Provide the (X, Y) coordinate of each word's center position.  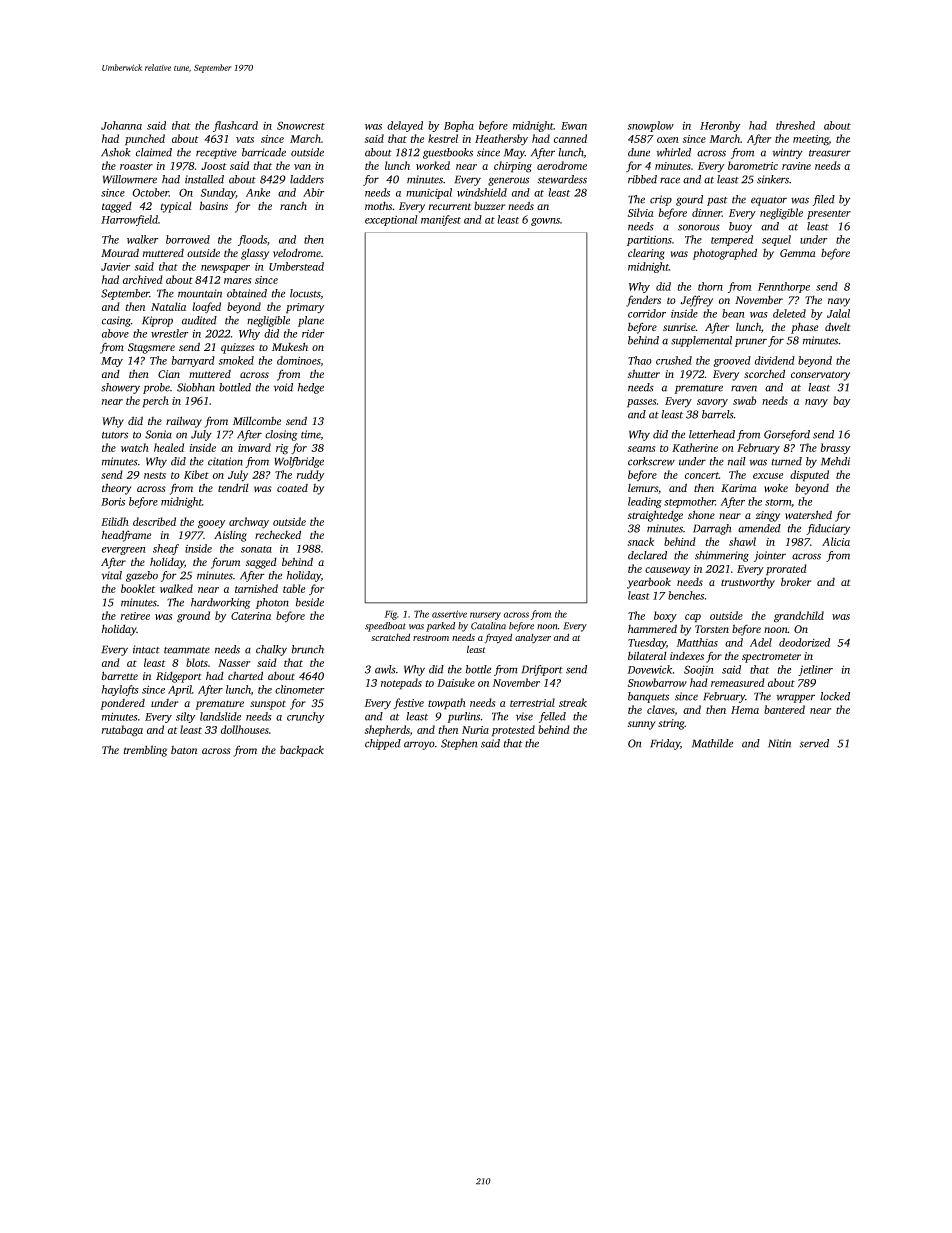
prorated (786, 570)
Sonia (158, 434)
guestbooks (448, 153)
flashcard (235, 126)
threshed (795, 125)
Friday (665, 744)
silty (185, 717)
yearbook (649, 583)
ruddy (310, 476)
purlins (463, 717)
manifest (441, 220)
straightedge (655, 516)
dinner (707, 212)
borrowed (188, 239)
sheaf (166, 549)
